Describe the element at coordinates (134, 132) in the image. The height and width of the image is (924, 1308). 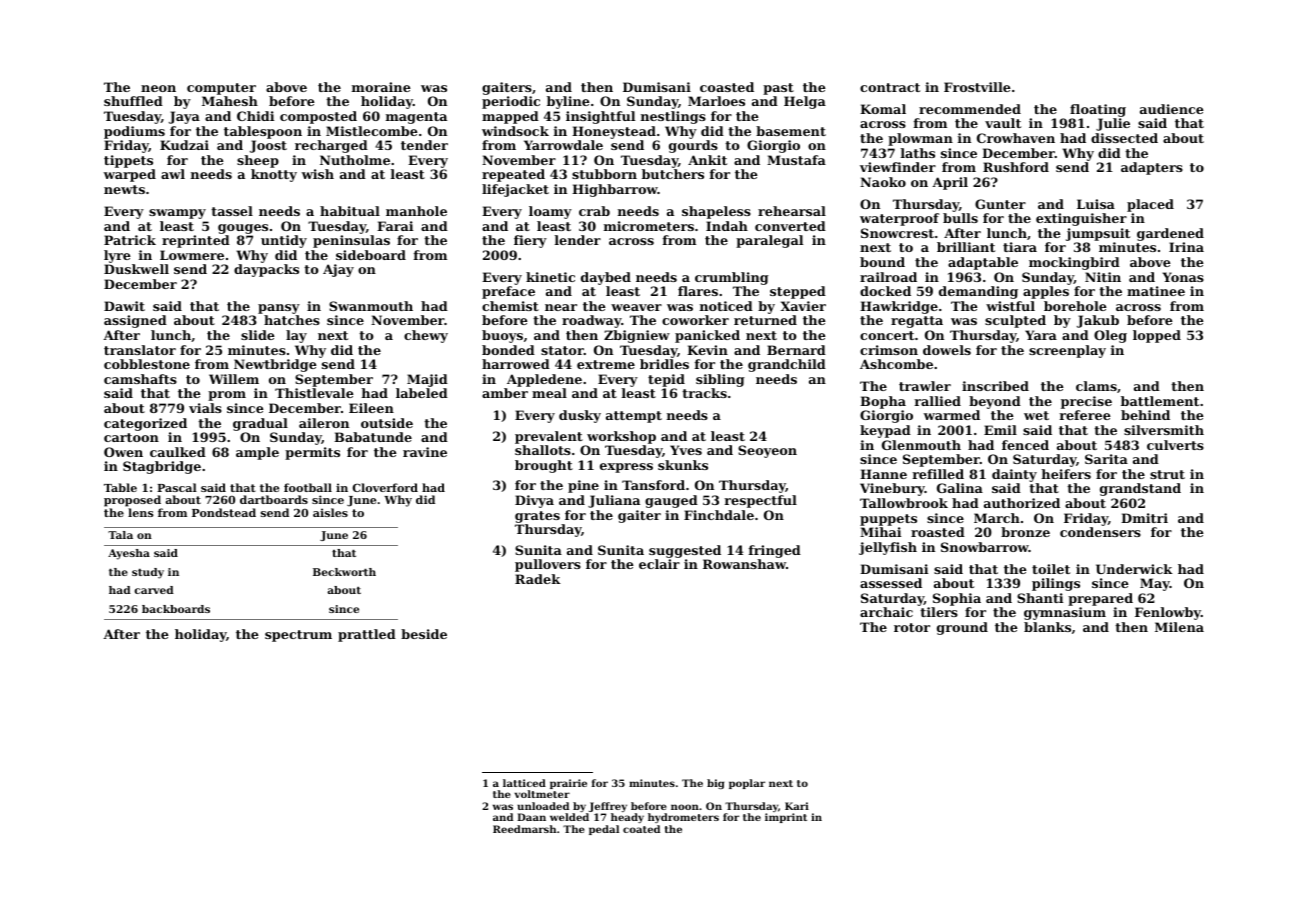
I see `podiums` at that location.
